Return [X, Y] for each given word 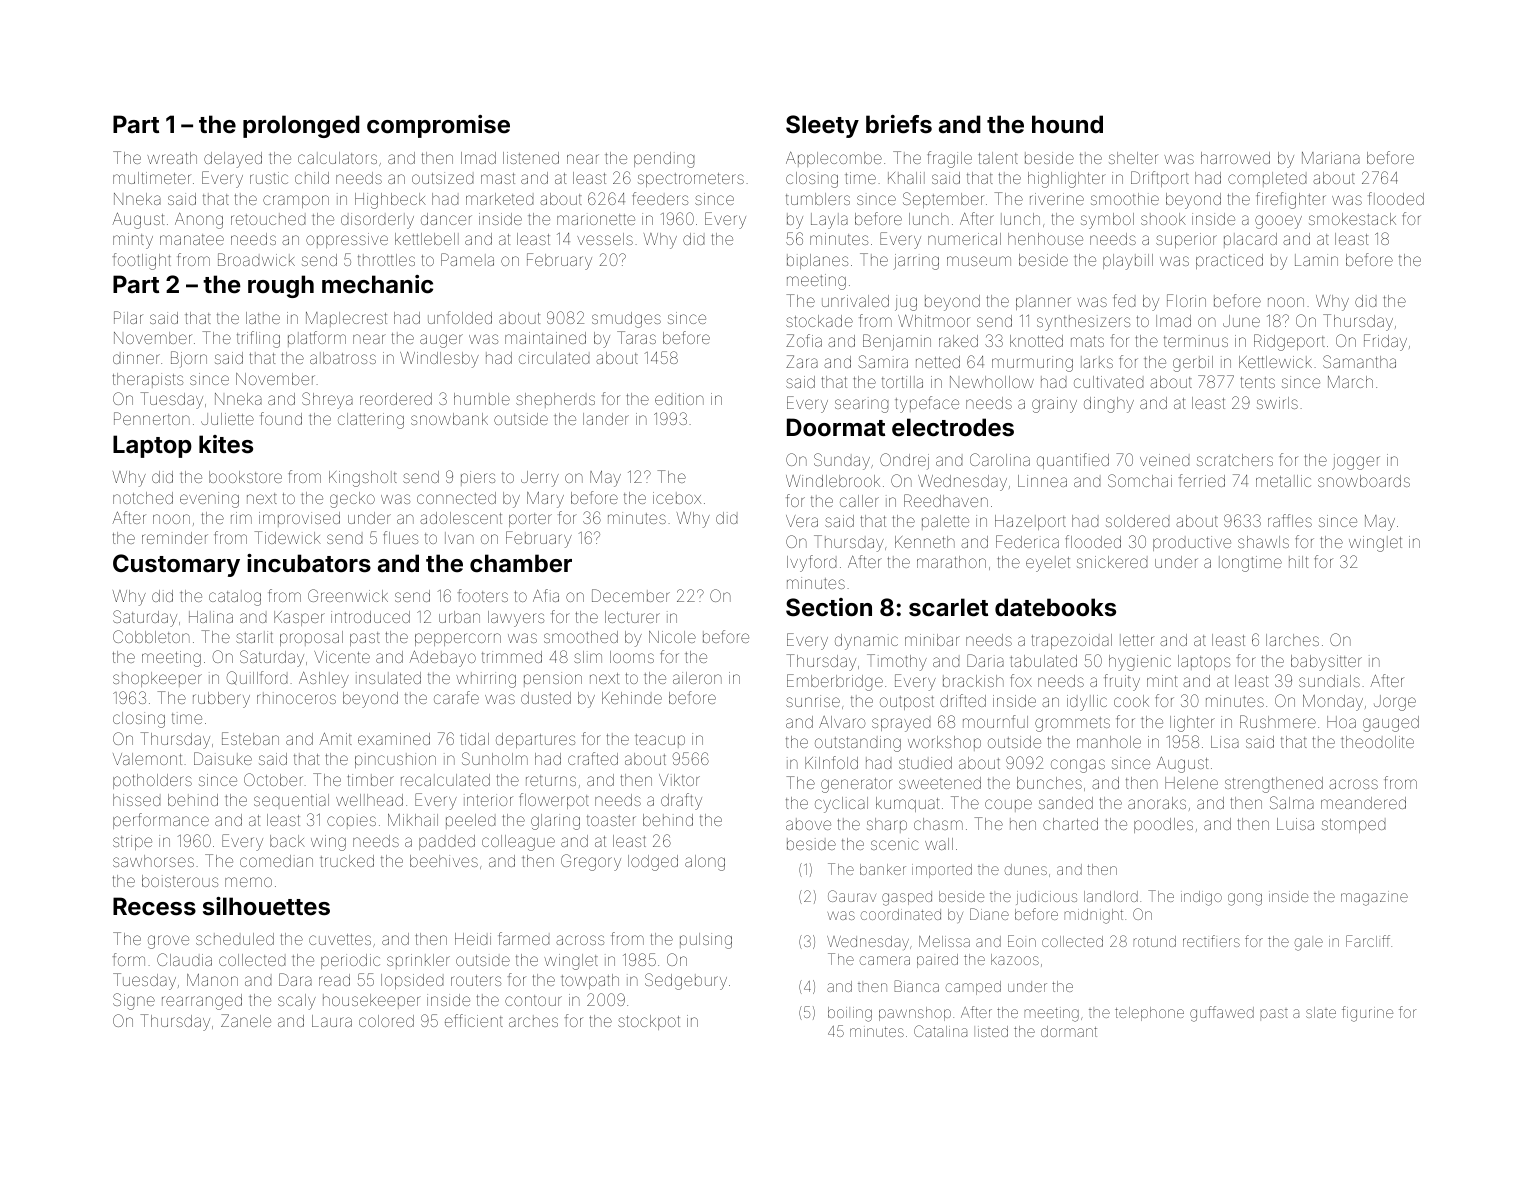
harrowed [1235, 158]
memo [248, 882]
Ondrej [904, 461]
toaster [611, 820]
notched [143, 498]
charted [1070, 824]
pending [664, 160]
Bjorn [189, 359]
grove [168, 942]
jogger [1356, 462]
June [1241, 321]
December [631, 595]
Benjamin [897, 342]
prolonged [301, 126]
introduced [370, 617]
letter [1137, 640]
